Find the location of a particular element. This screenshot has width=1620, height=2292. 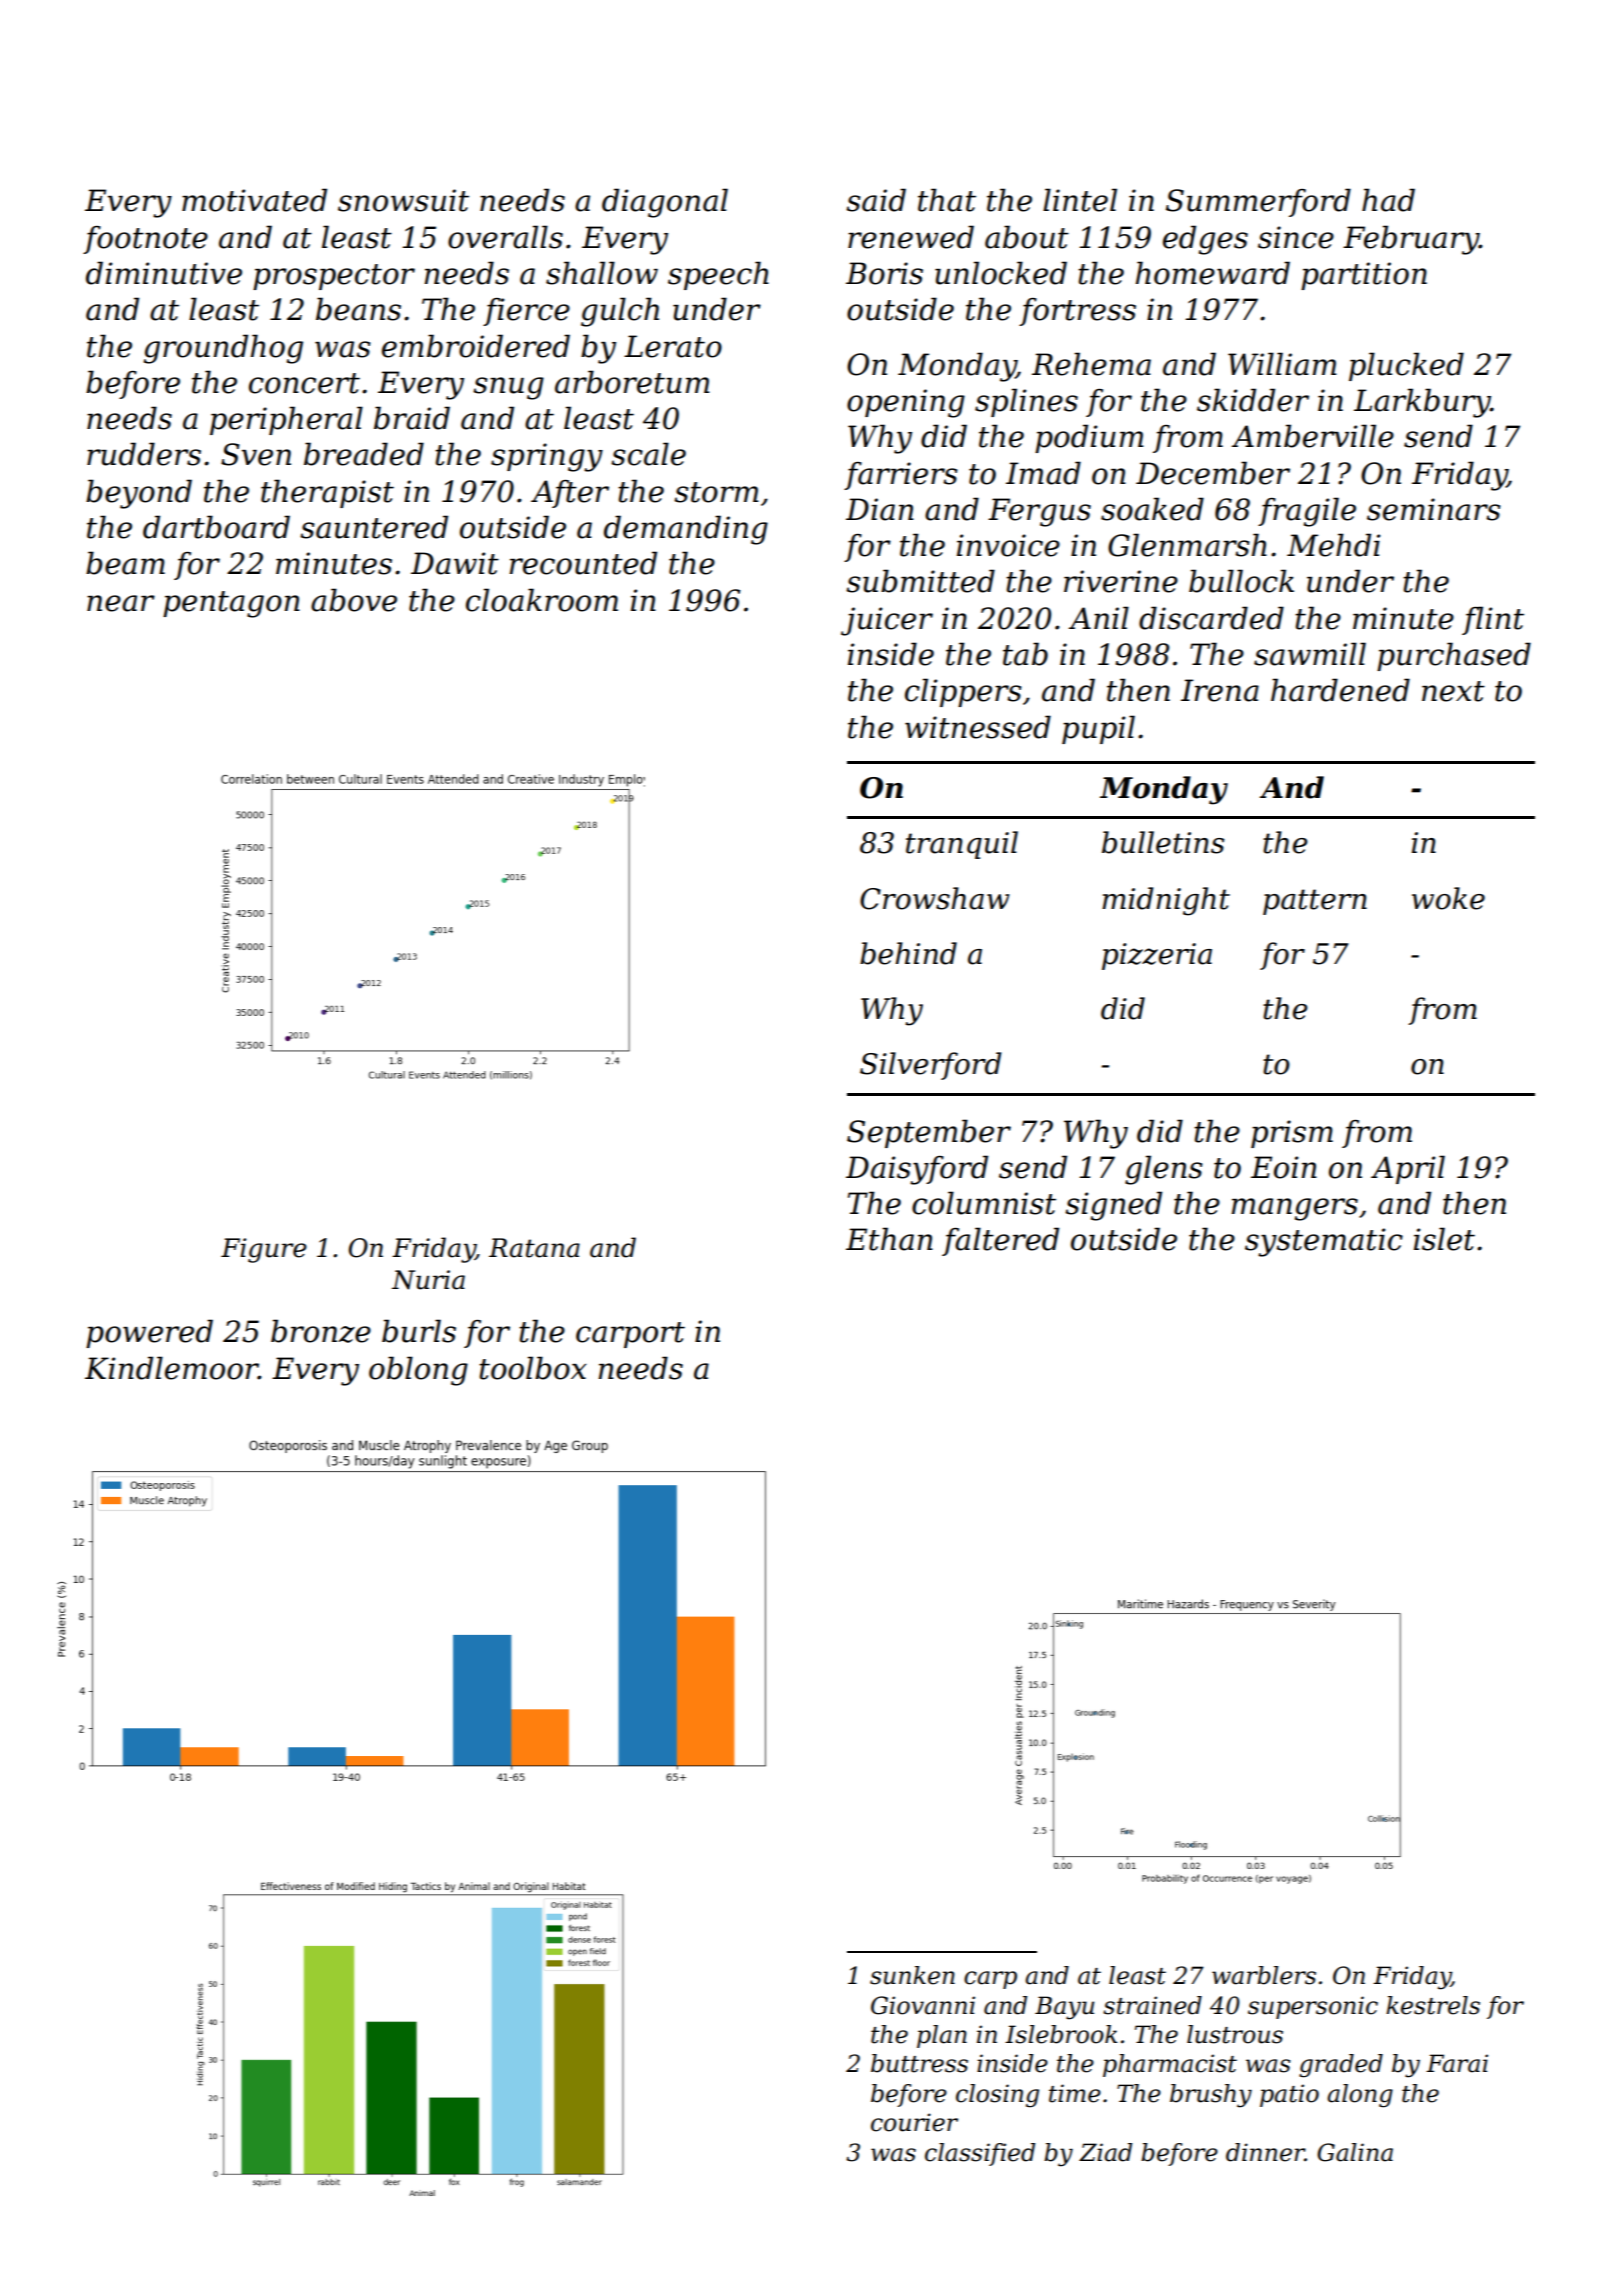

behind is located at coordinates (908, 953).
